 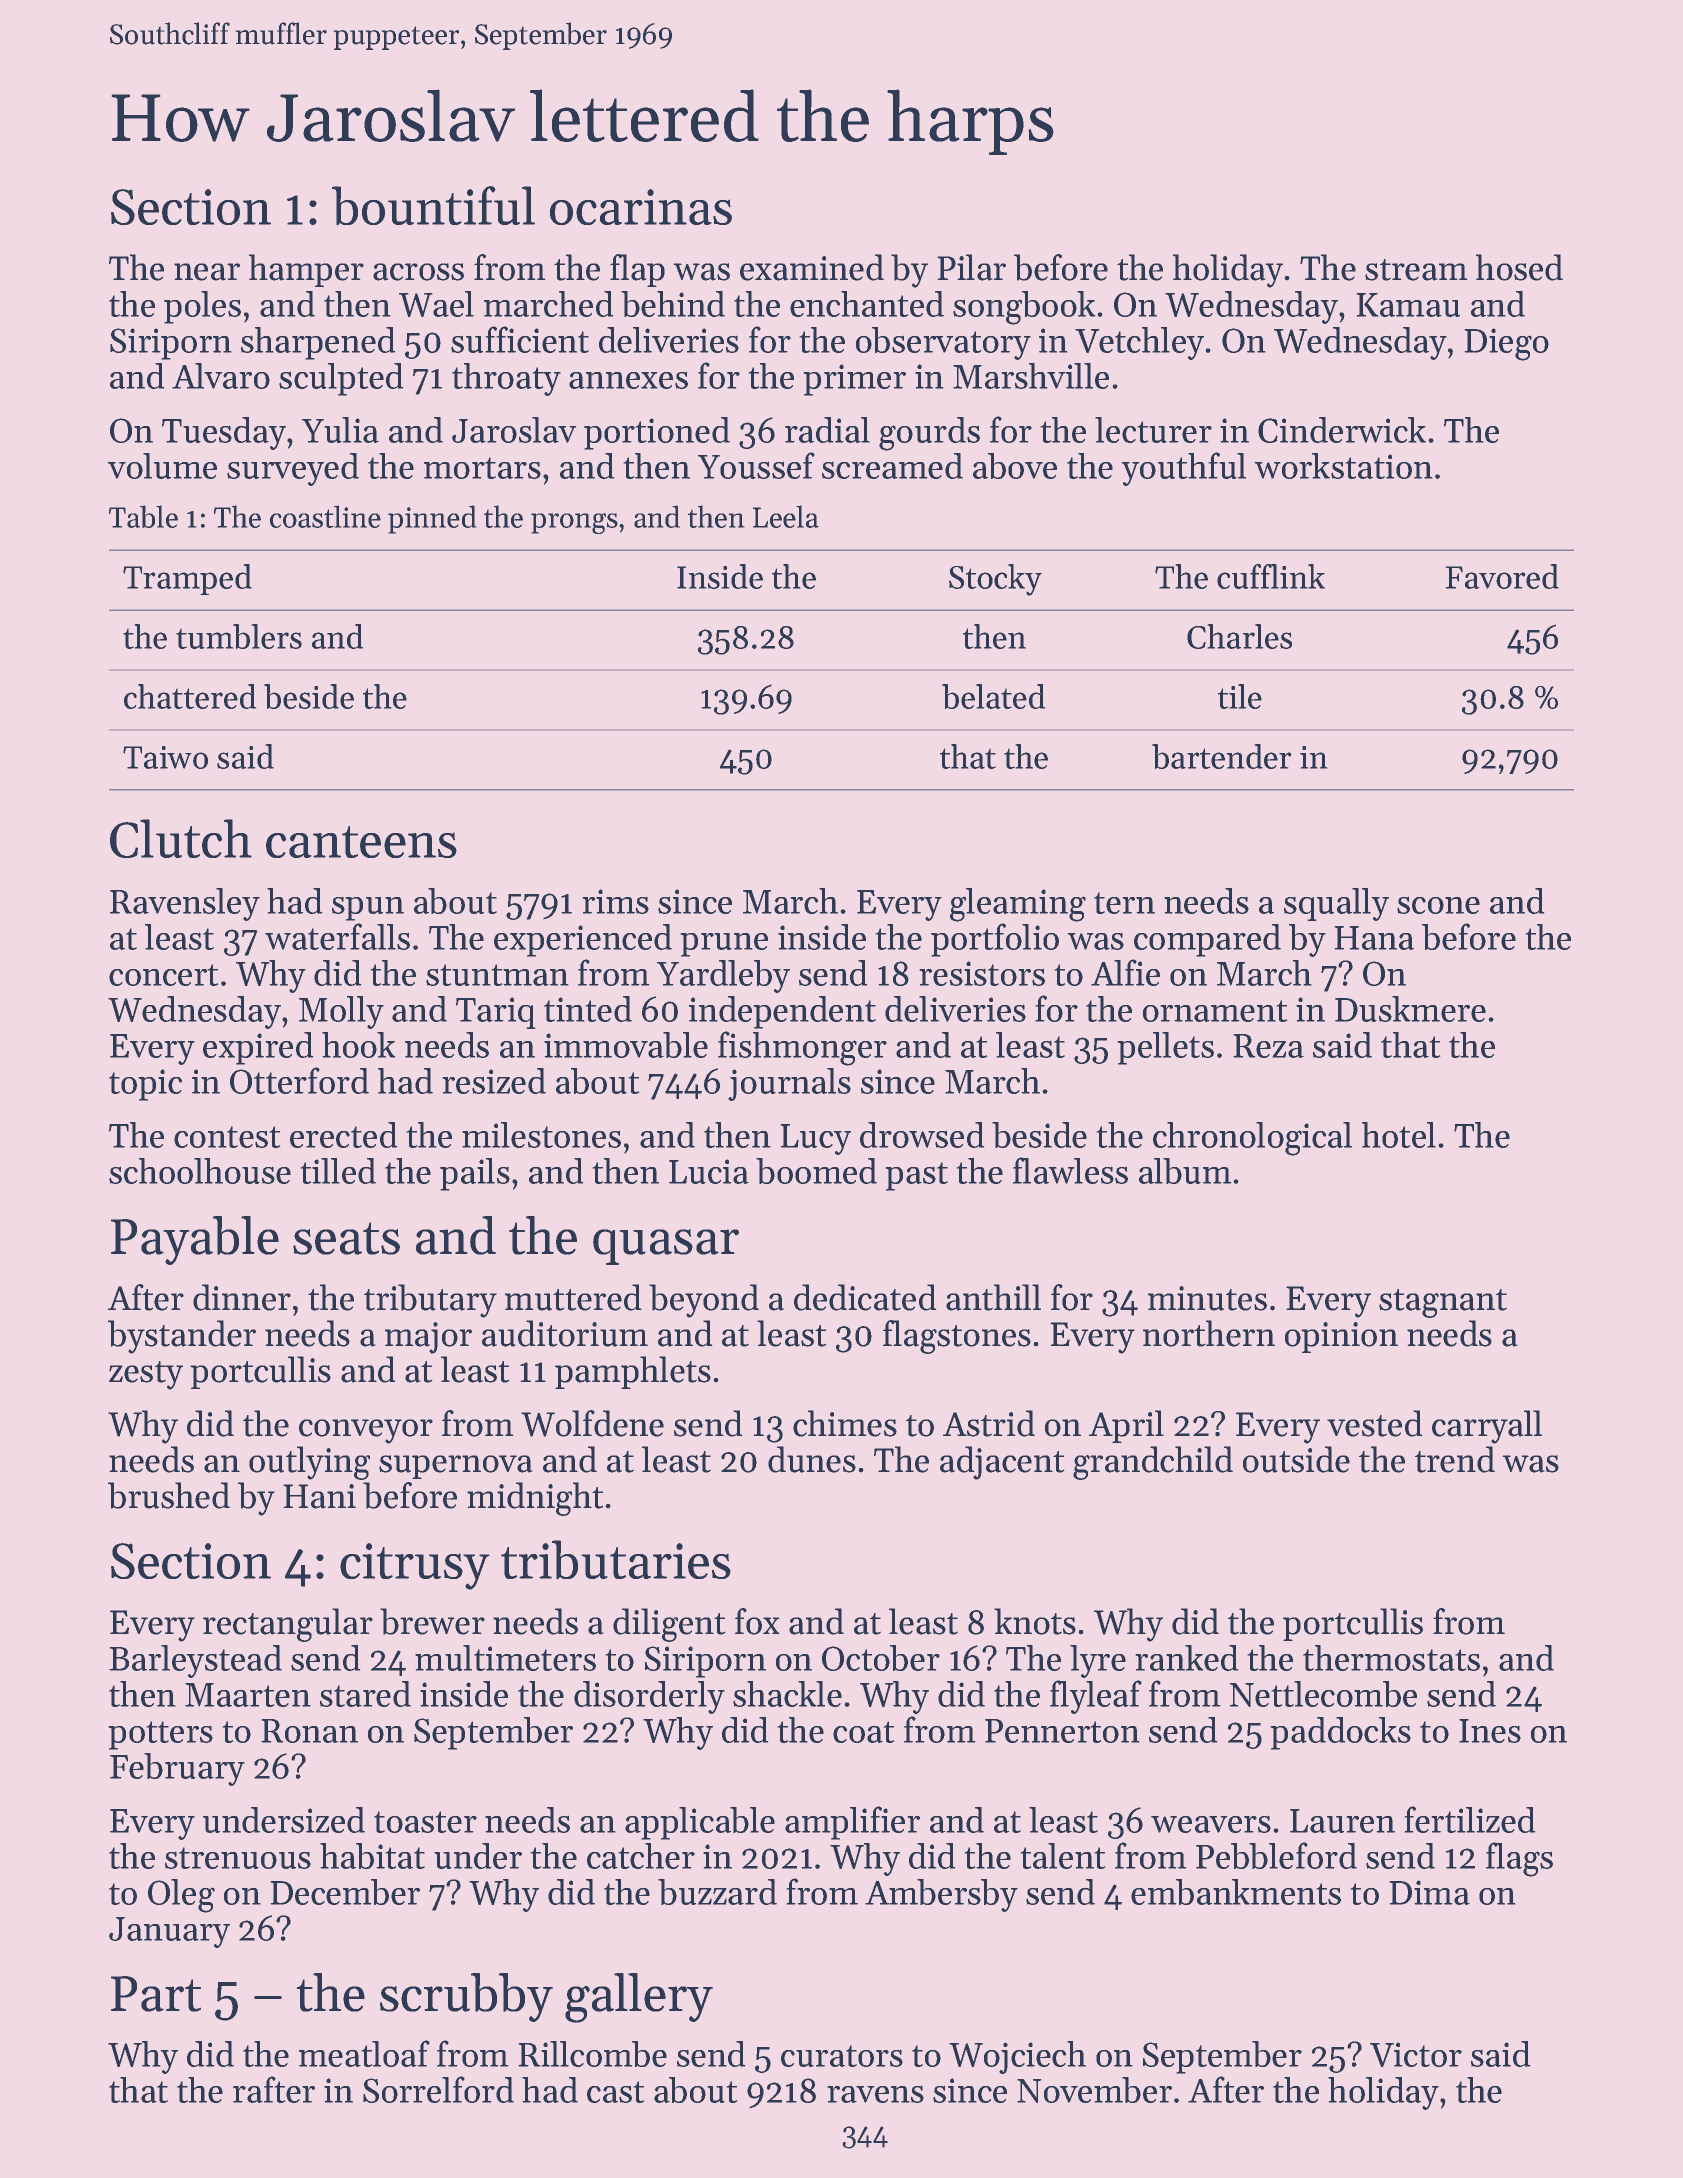 I want to click on Taiwo, so click(x=165, y=757).
